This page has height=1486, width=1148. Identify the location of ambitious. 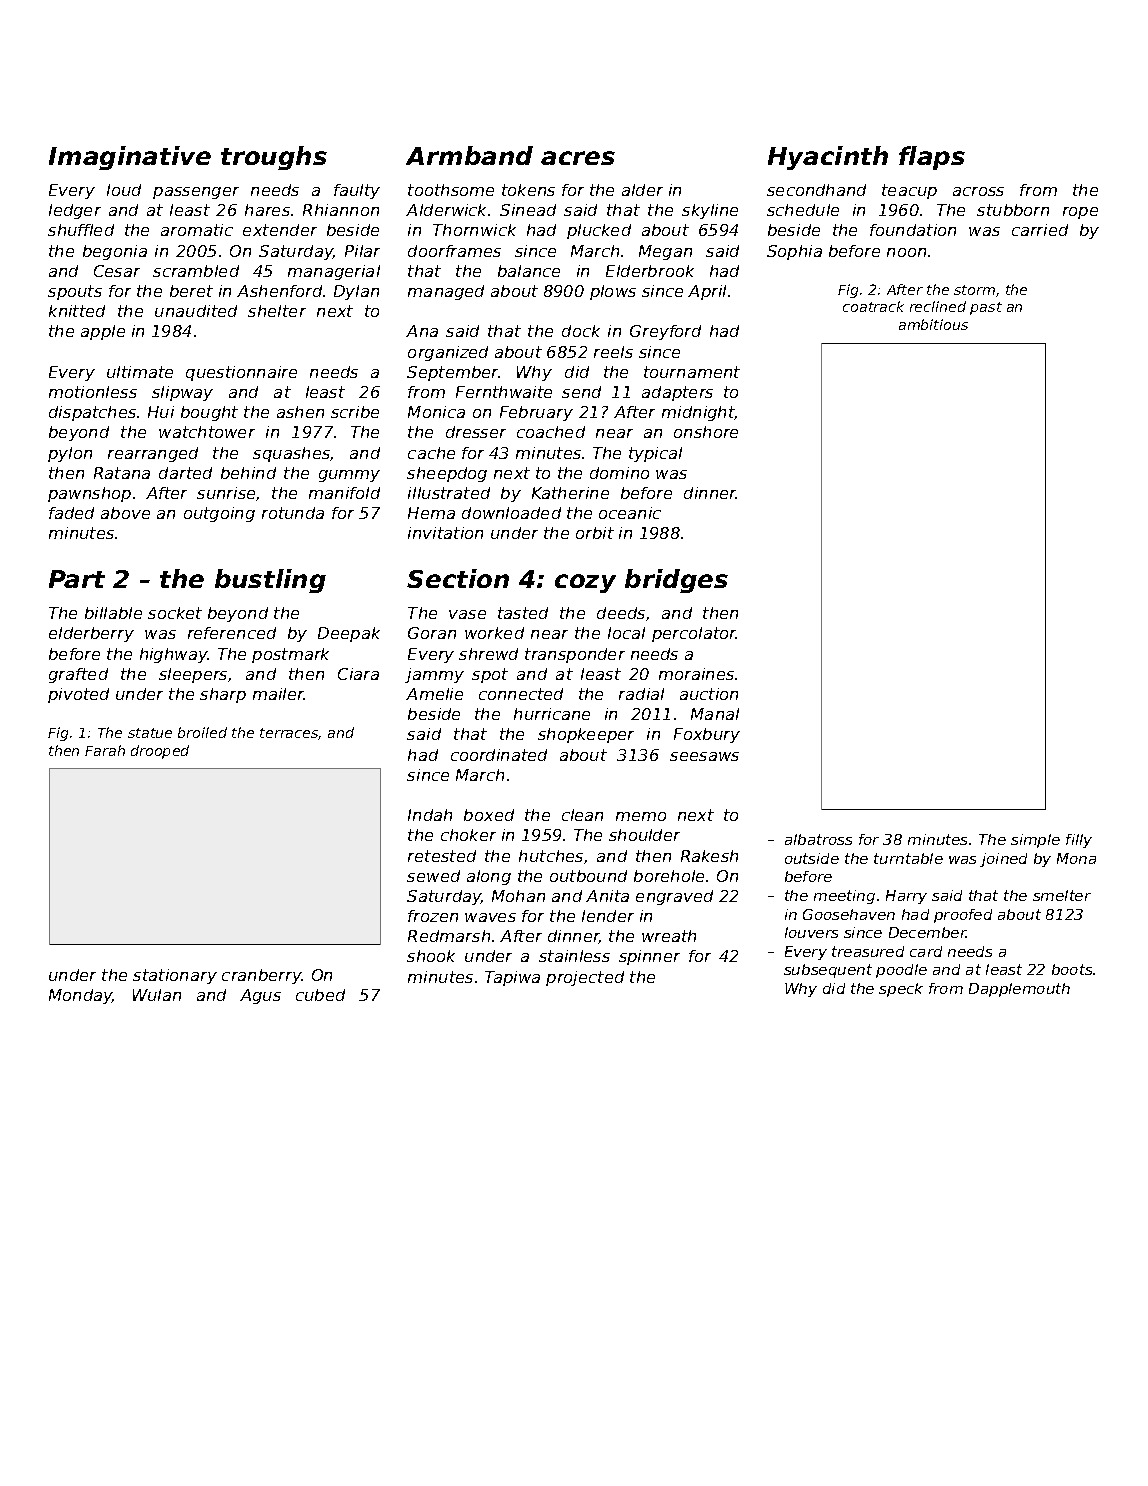
(933, 324).
